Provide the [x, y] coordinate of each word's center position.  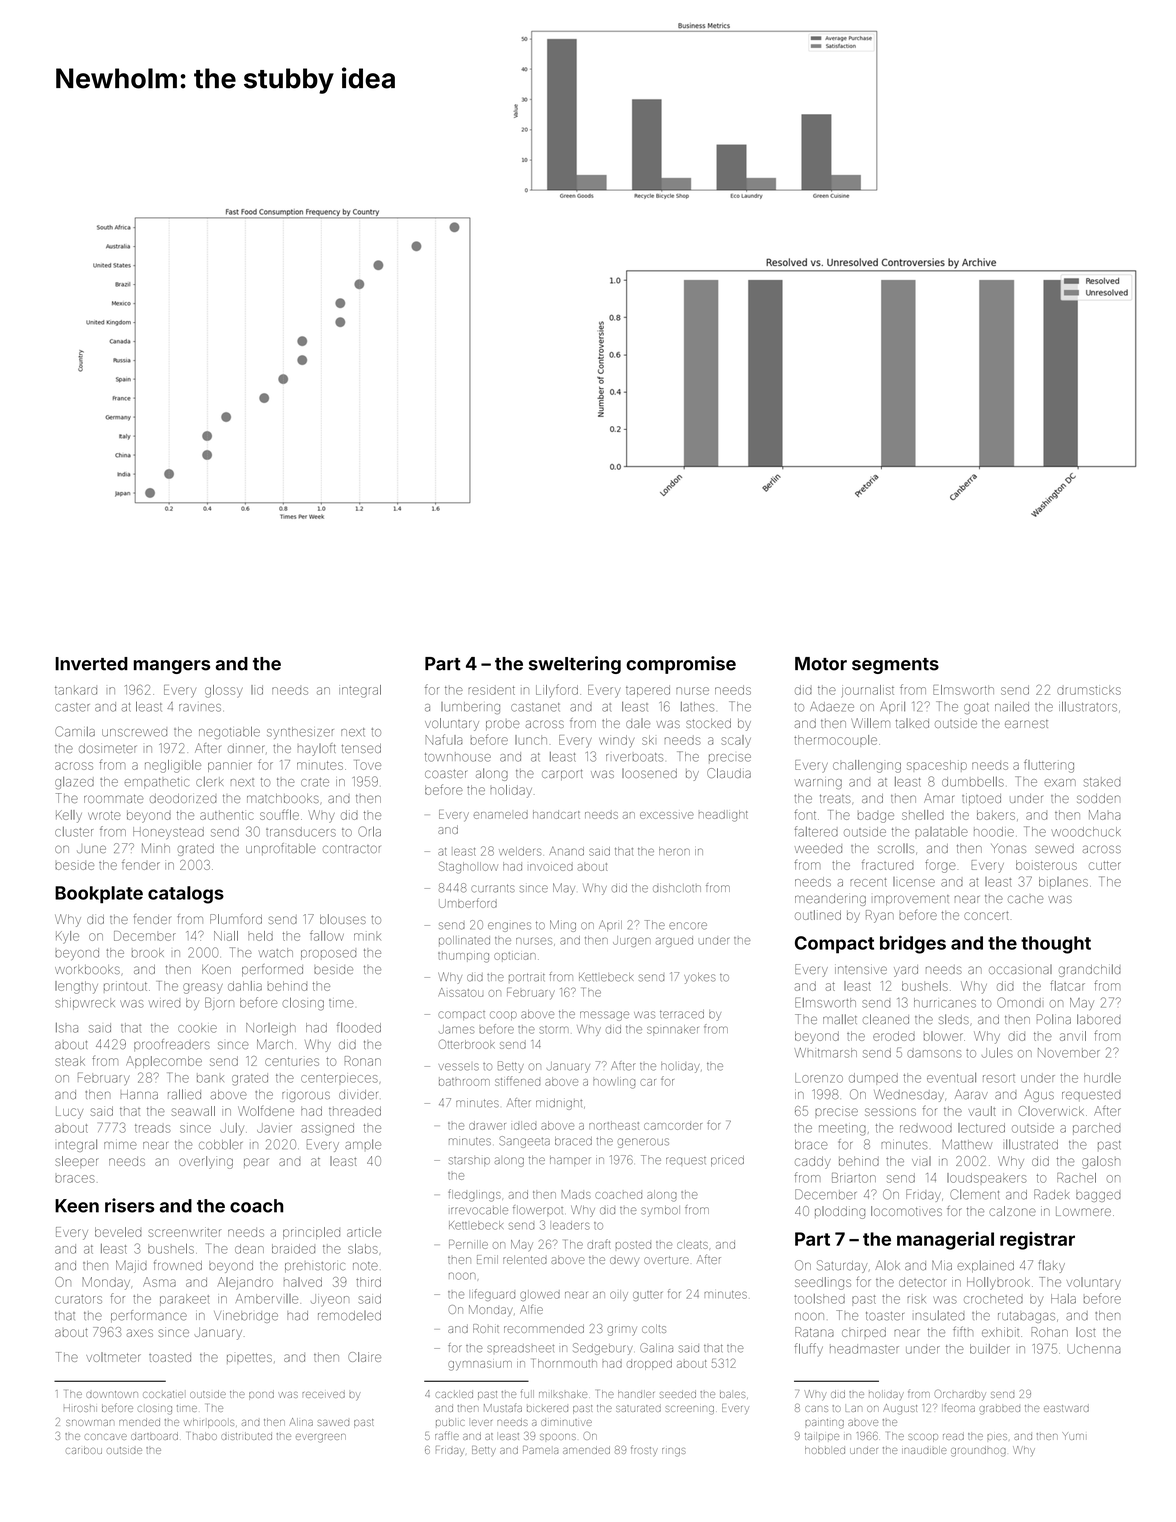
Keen [77, 1206]
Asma [159, 1282]
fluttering [1049, 766]
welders [520, 851]
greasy [203, 988]
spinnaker [672, 1030]
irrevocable [479, 1210]
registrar [1037, 1241]
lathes [697, 707]
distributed [246, 1436]
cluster [74, 832]
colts [654, 1328]
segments [895, 666]
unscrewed [134, 733]
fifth [963, 1331]
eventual [951, 1078]
